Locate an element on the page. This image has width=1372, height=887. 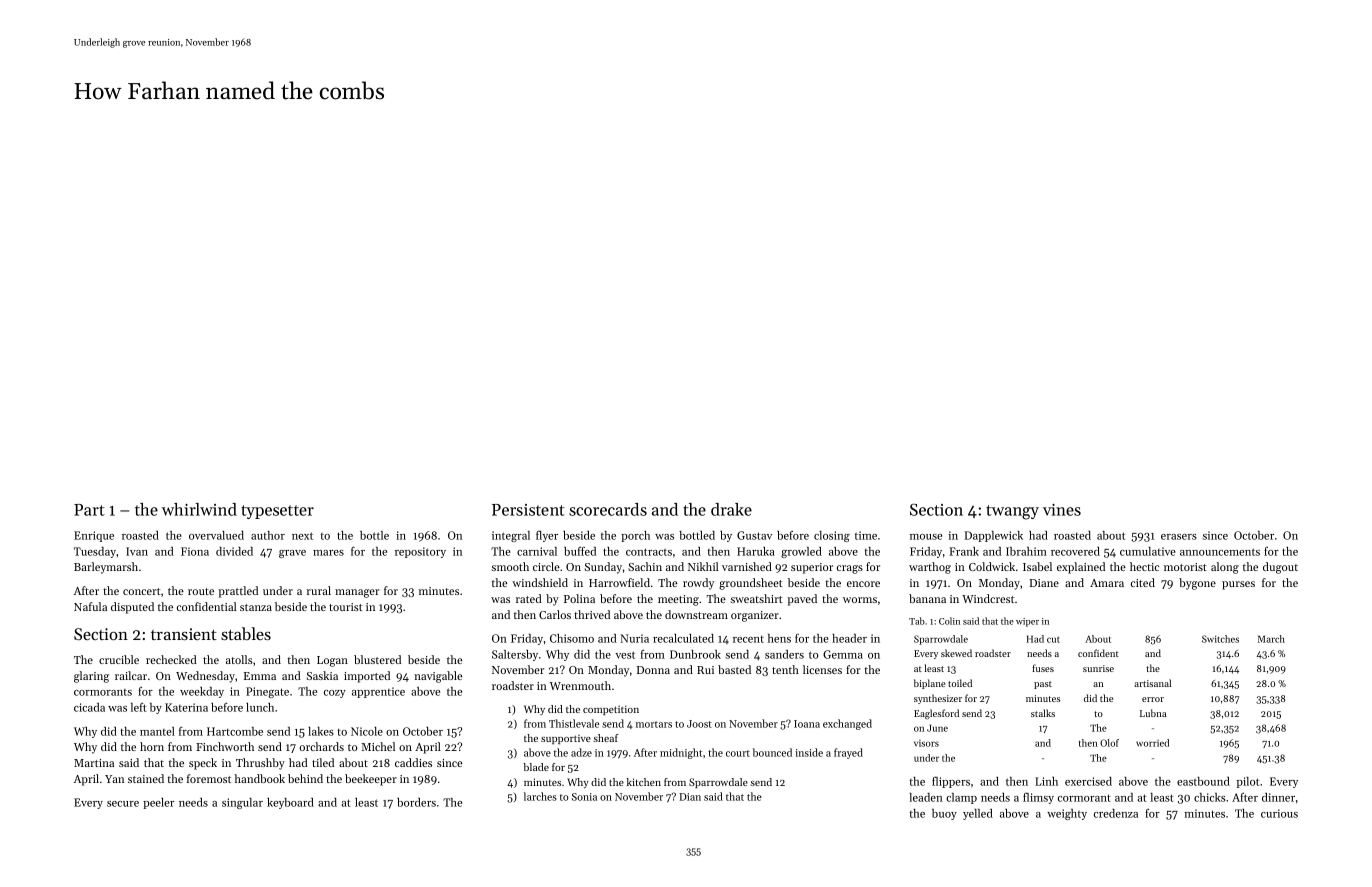
Donna is located at coordinates (653, 670).
